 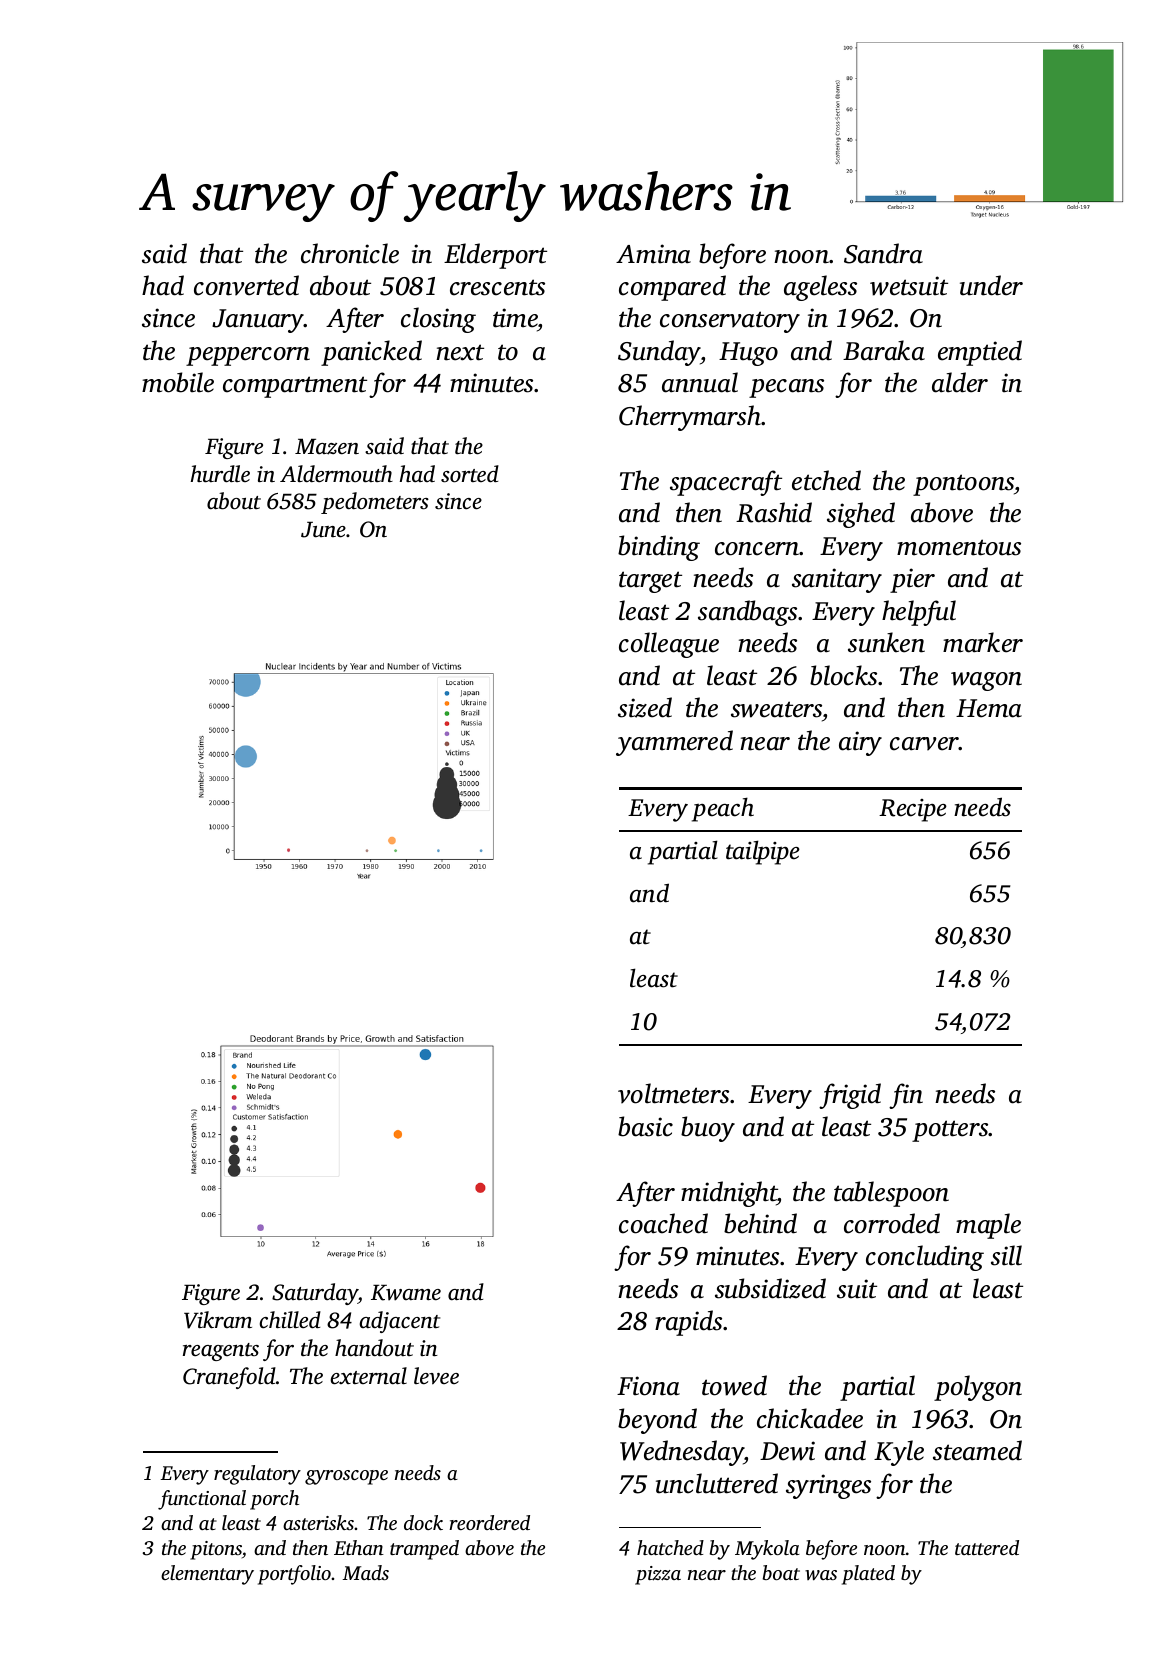 What do you see at coordinates (983, 642) in the document?
I see `marker` at bounding box center [983, 642].
